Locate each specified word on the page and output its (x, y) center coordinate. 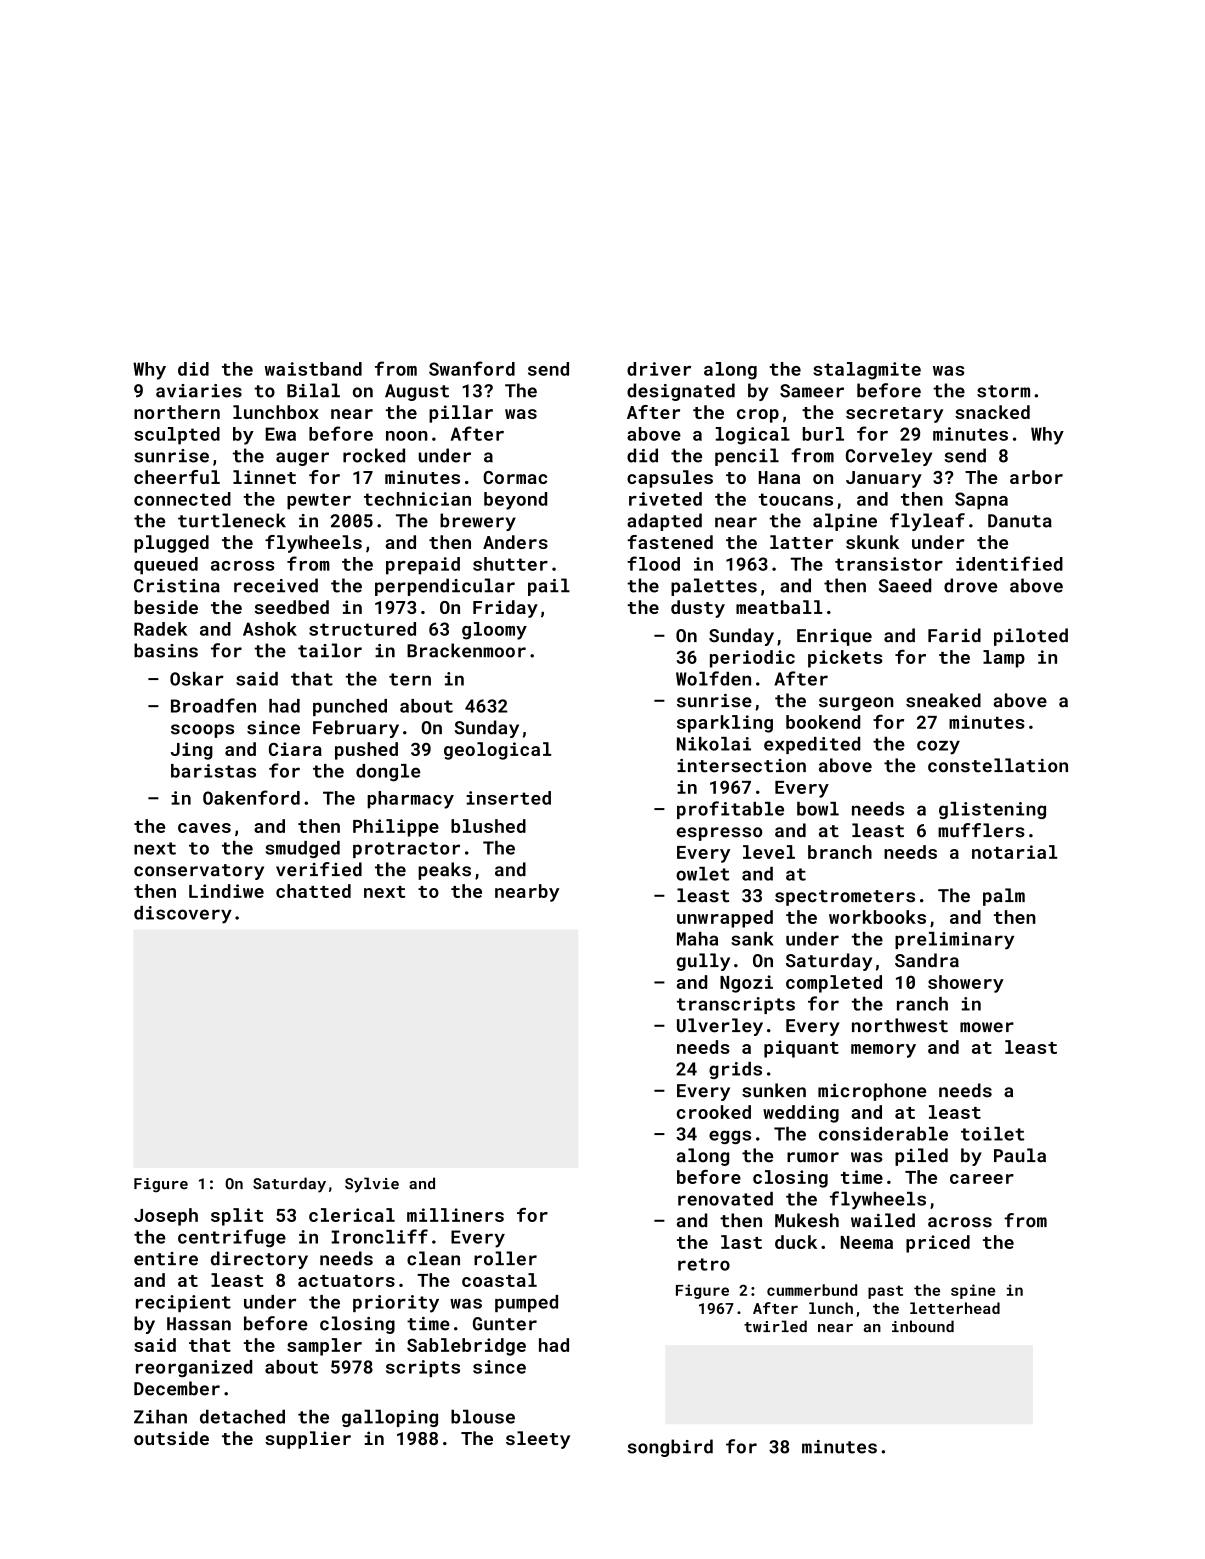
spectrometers (845, 898)
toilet (992, 1134)
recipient (183, 1303)
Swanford (472, 368)
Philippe (396, 828)
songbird (670, 1448)
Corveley (889, 457)
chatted (313, 891)
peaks (444, 871)
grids (735, 1070)
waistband (313, 369)
